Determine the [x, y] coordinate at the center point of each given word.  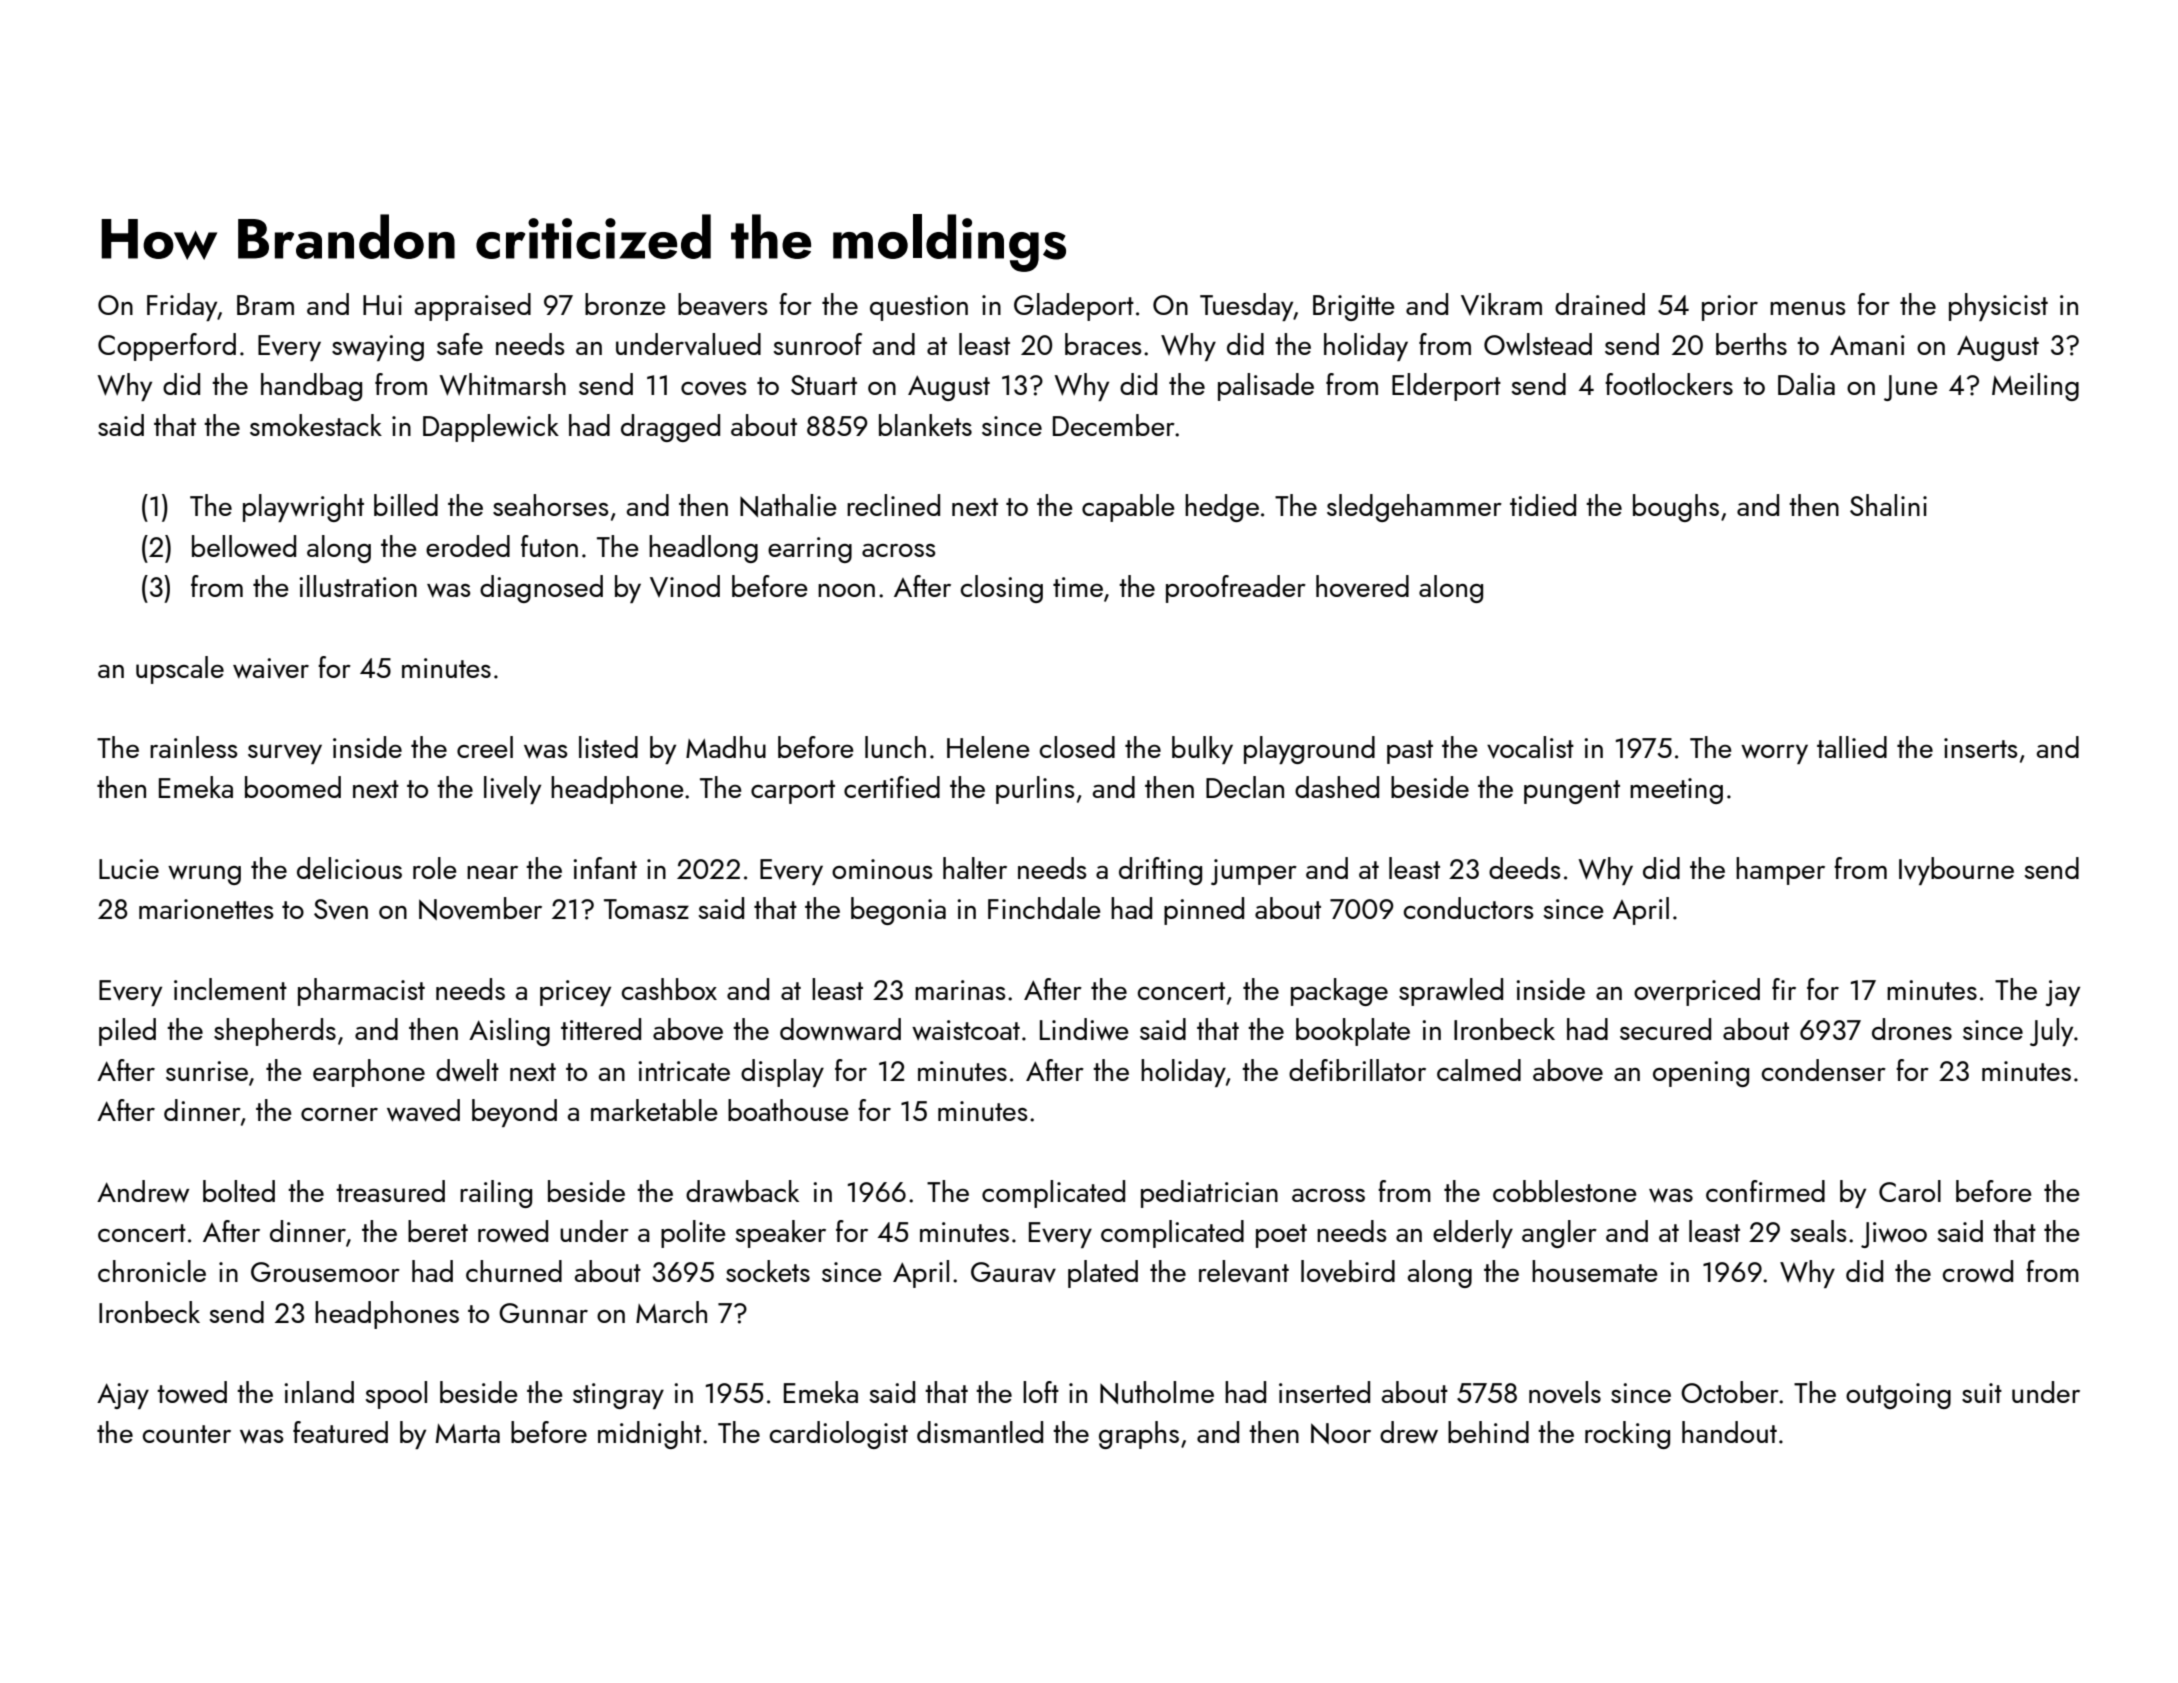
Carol [1910, 1191]
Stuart [824, 385]
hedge [1222, 508]
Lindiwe [1084, 1029]
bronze [625, 304]
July [2051, 1032]
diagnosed [541, 589]
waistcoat [966, 1030]
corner [339, 1114]
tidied [1543, 505]
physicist [1998, 307]
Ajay [123, 1396]
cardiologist [839, 1435]
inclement [230, 989]
